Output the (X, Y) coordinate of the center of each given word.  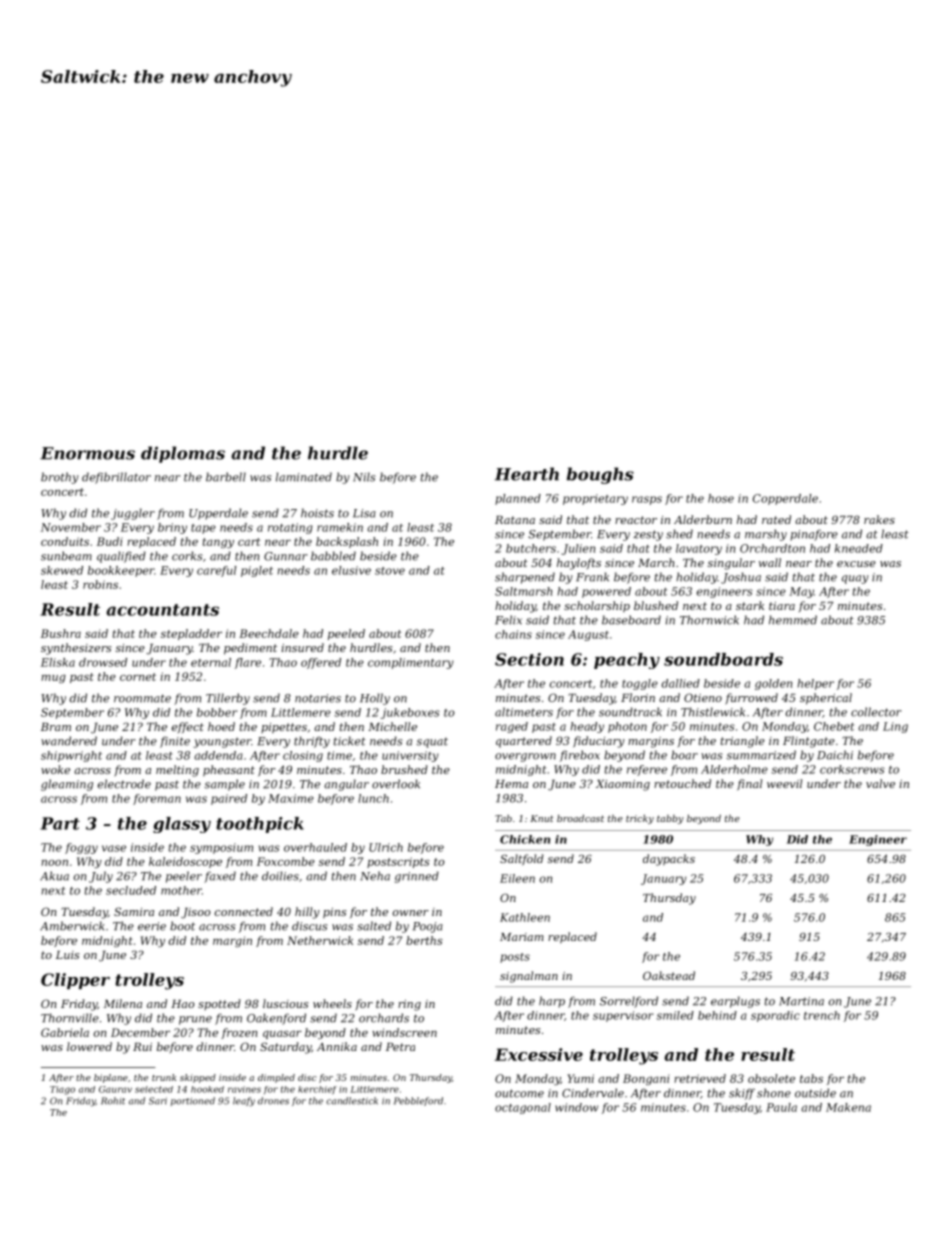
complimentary (411, 663)
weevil (784, 783)
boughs (600, 475)
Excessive (539, 1054)
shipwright (71, 756)
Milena (123, 1003)
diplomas (183, 454)
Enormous (87, 453)
